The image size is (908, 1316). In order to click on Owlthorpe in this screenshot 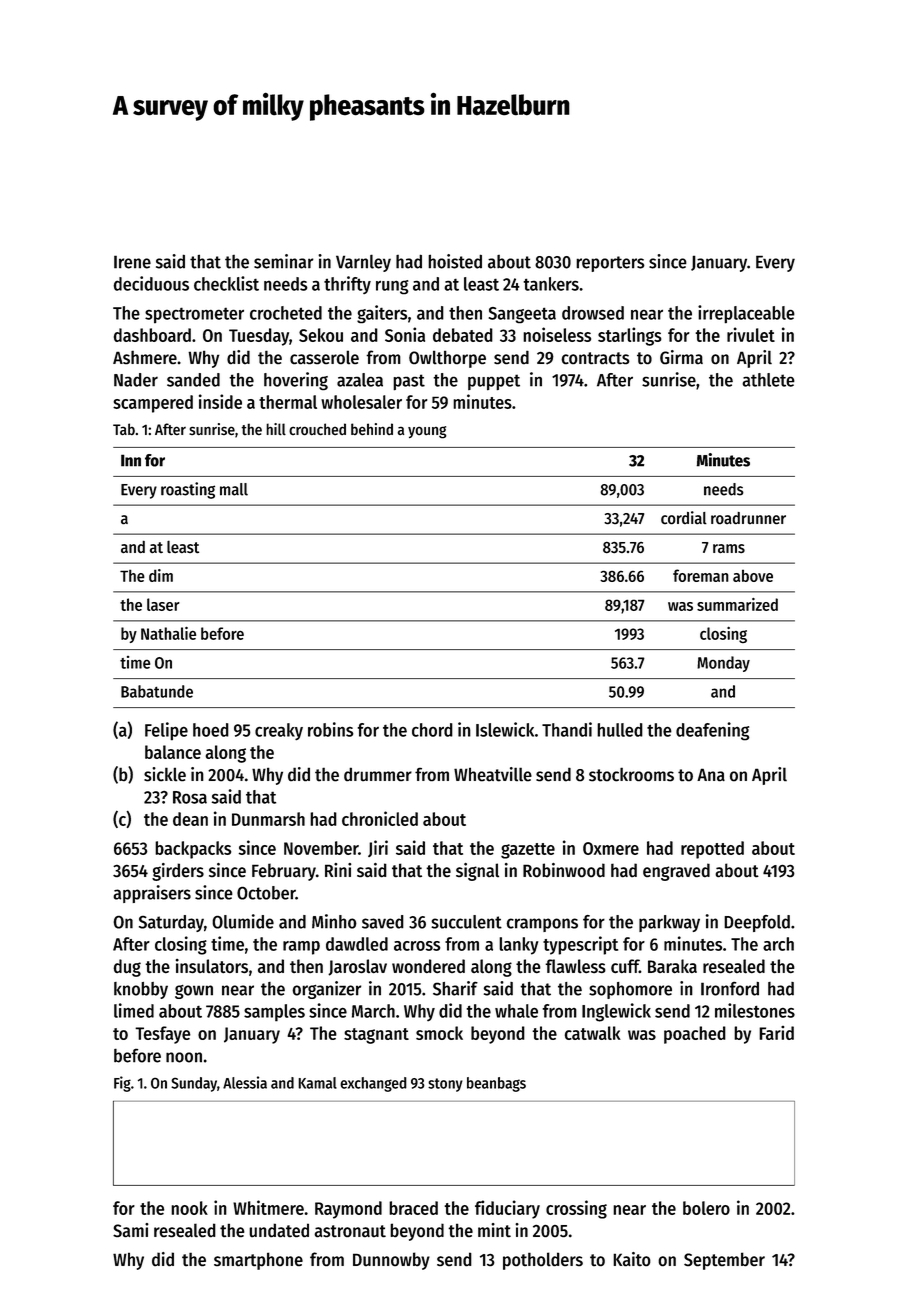, I will do `click(447, 359)`.
